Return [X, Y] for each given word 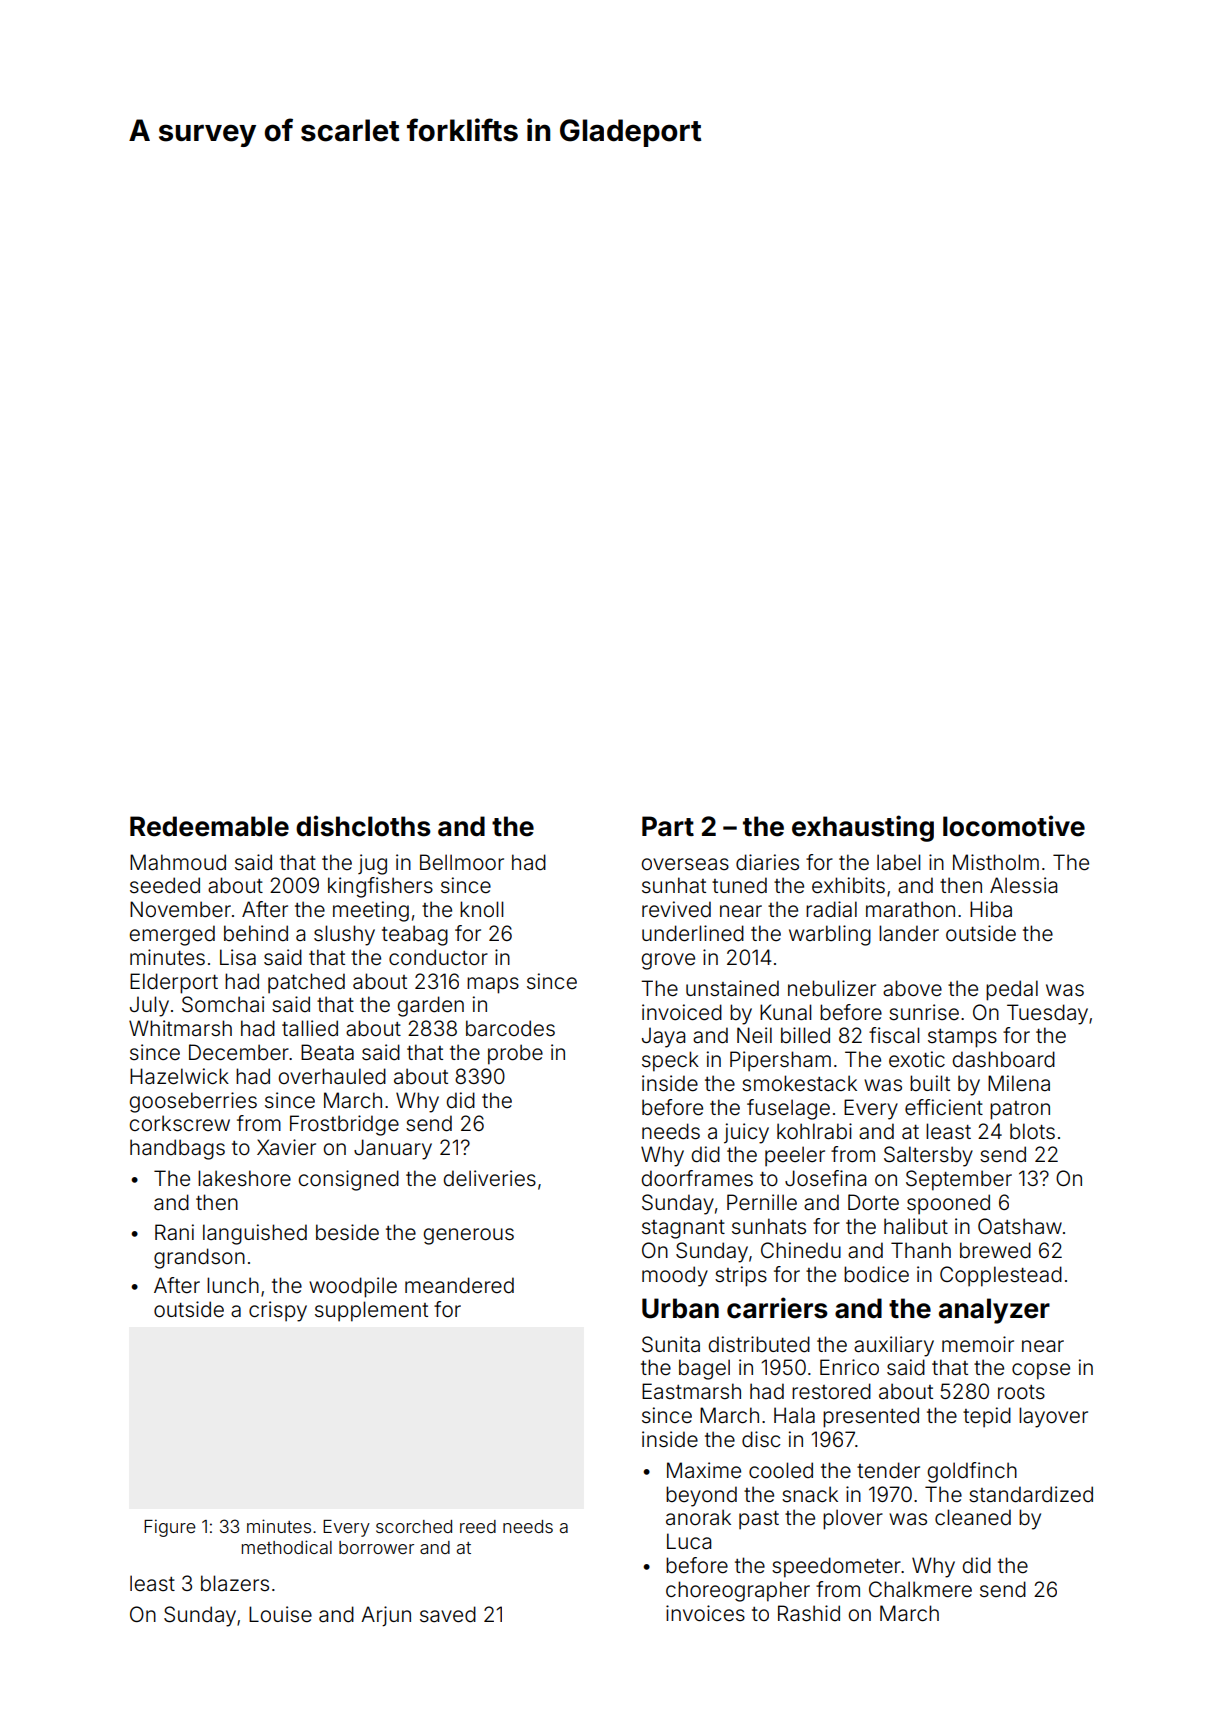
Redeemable [209, 826]
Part [668, 826]
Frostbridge [344, 1125]
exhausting [863, 828]
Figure [170, 1528]
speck [670, 1061]
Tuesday [1047, 1014]
